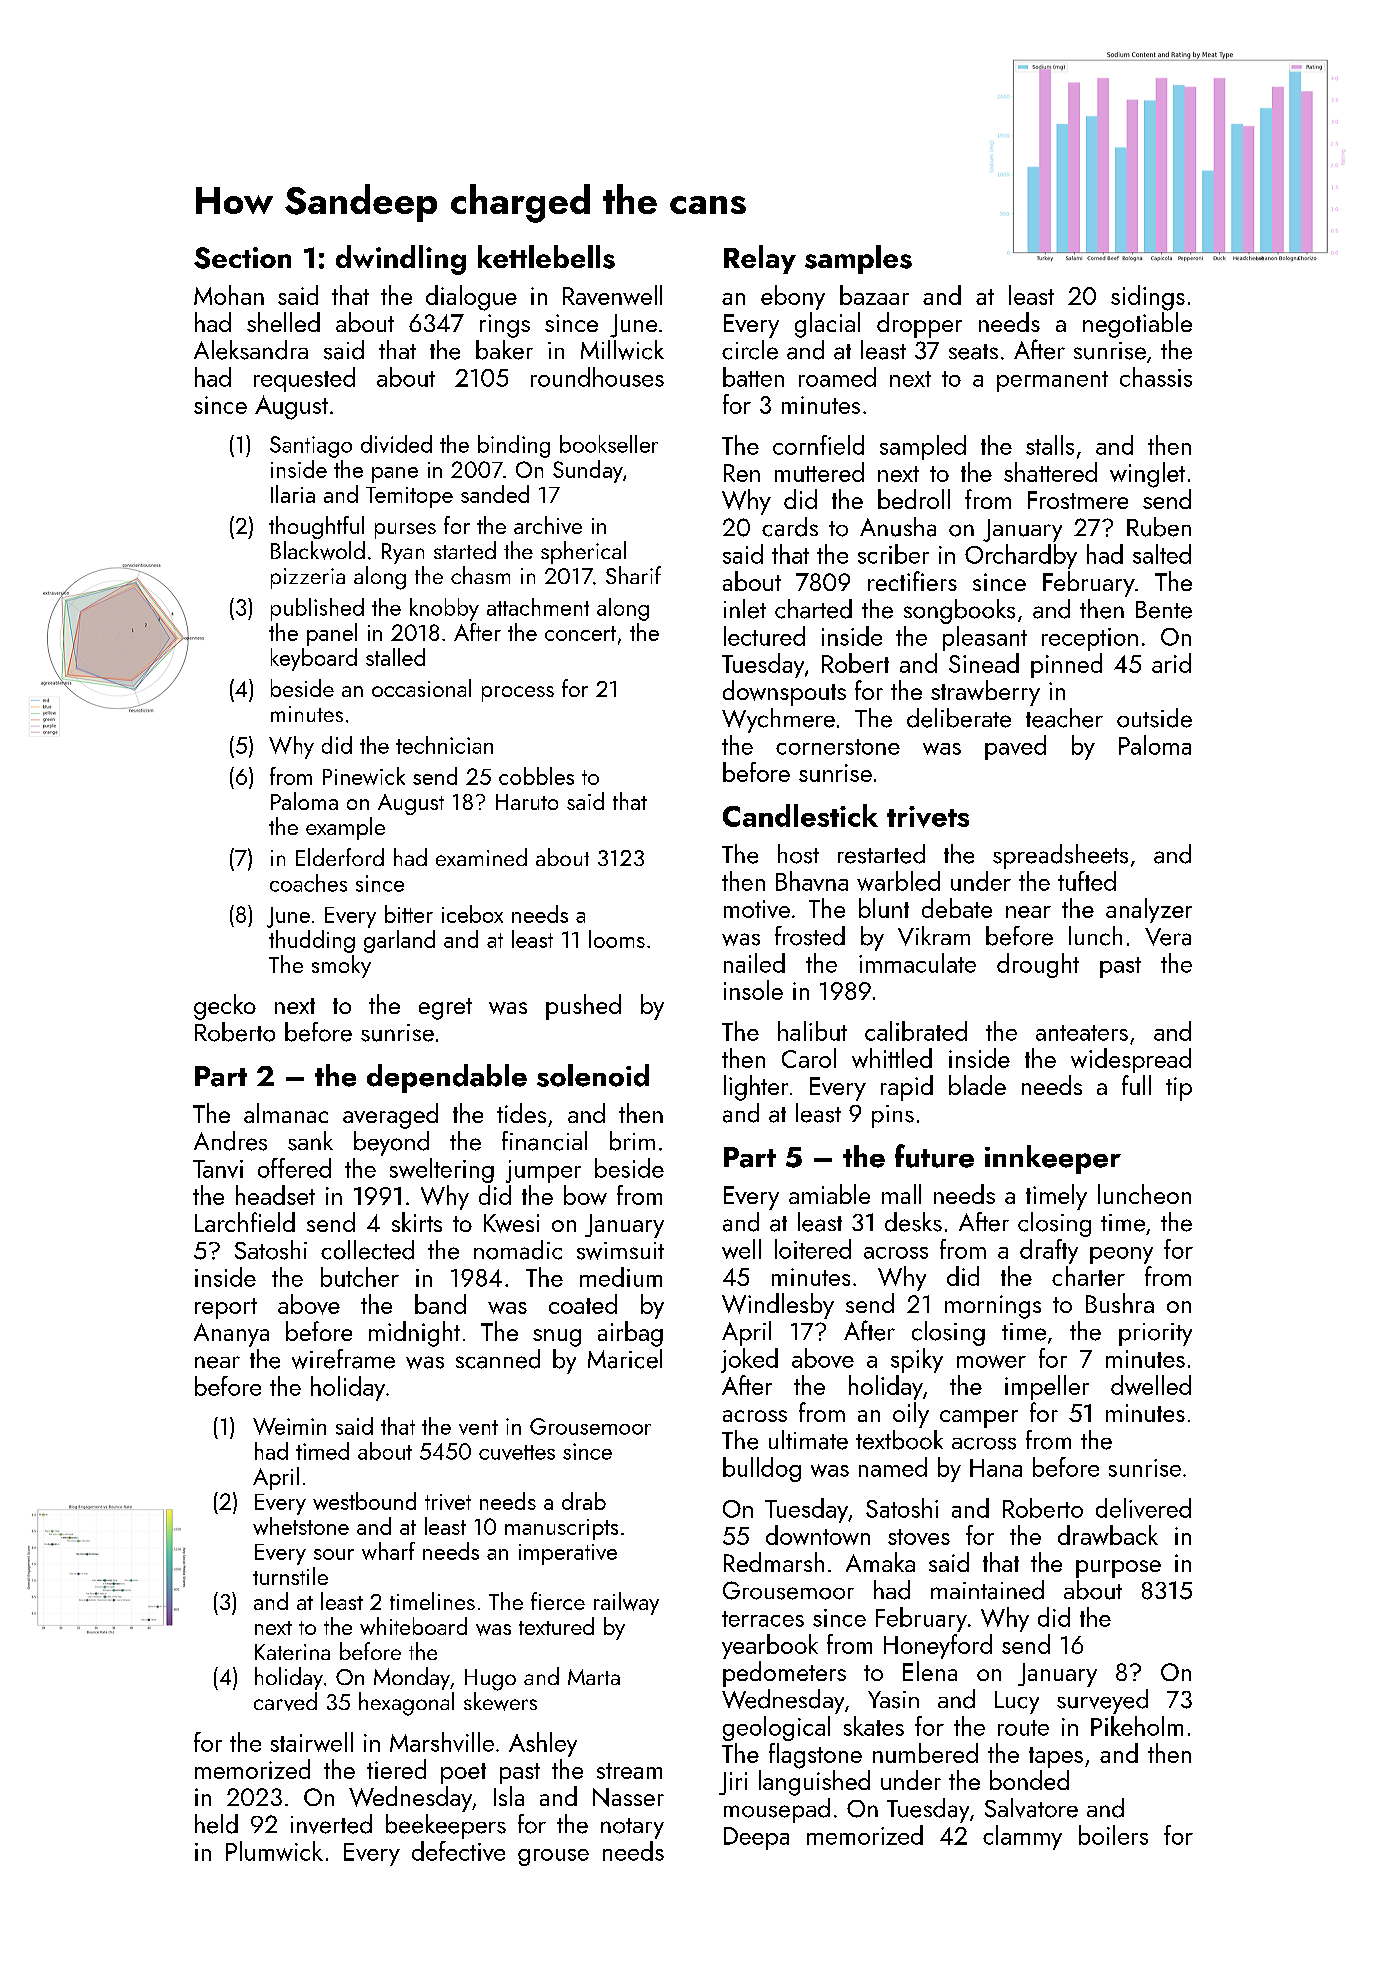 This page has height=1969, width=1386. I want to click on Hana, so click(996, 1468).
